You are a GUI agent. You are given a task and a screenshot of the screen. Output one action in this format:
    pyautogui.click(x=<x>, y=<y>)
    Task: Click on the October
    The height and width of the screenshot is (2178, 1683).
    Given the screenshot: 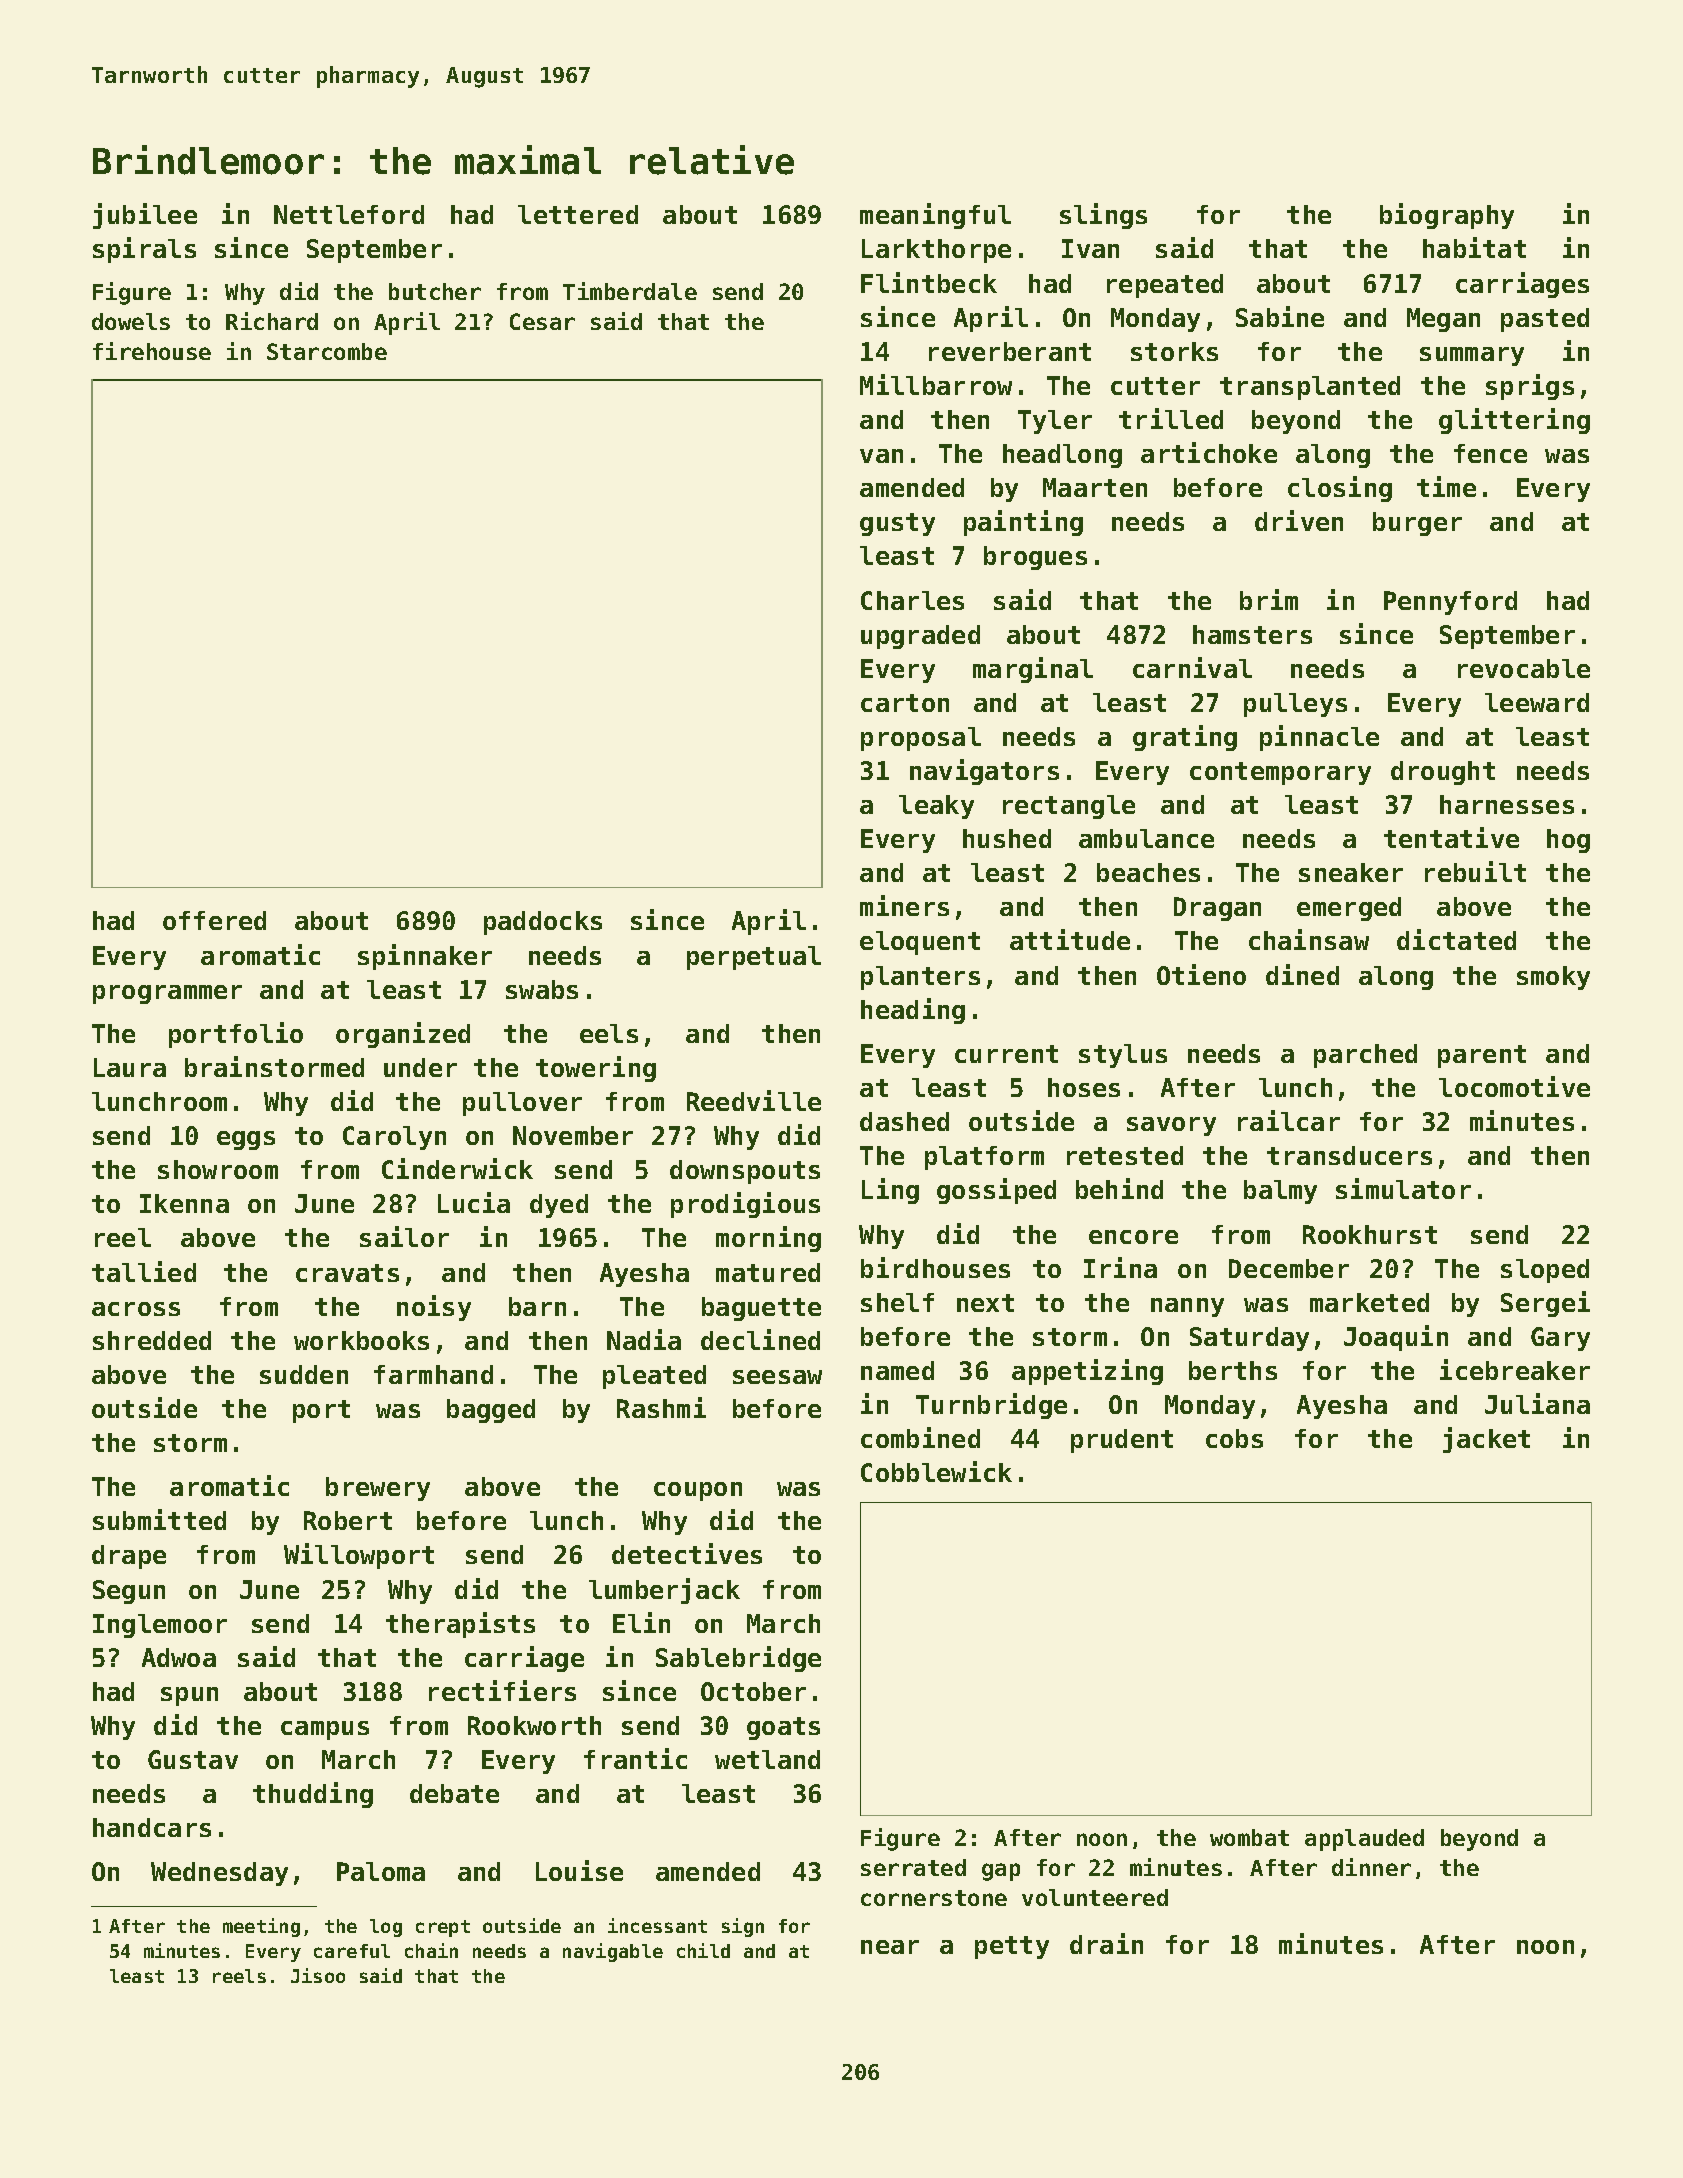 What is the action you would take?
    pyautogui.click(x=753, y=1691)
